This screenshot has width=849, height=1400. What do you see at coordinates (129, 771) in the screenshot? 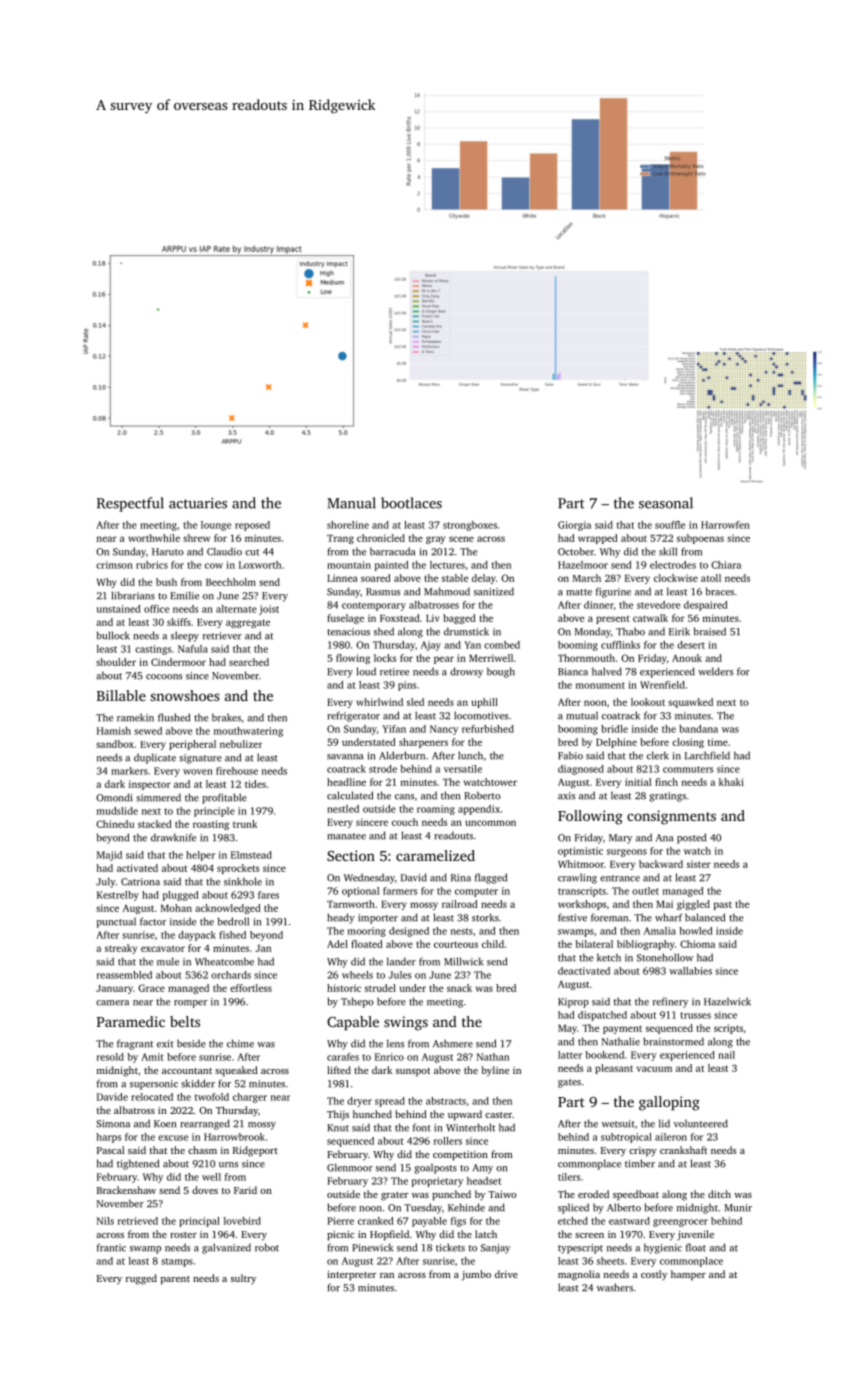
I see `markers` at bounding box center [129, 771].
